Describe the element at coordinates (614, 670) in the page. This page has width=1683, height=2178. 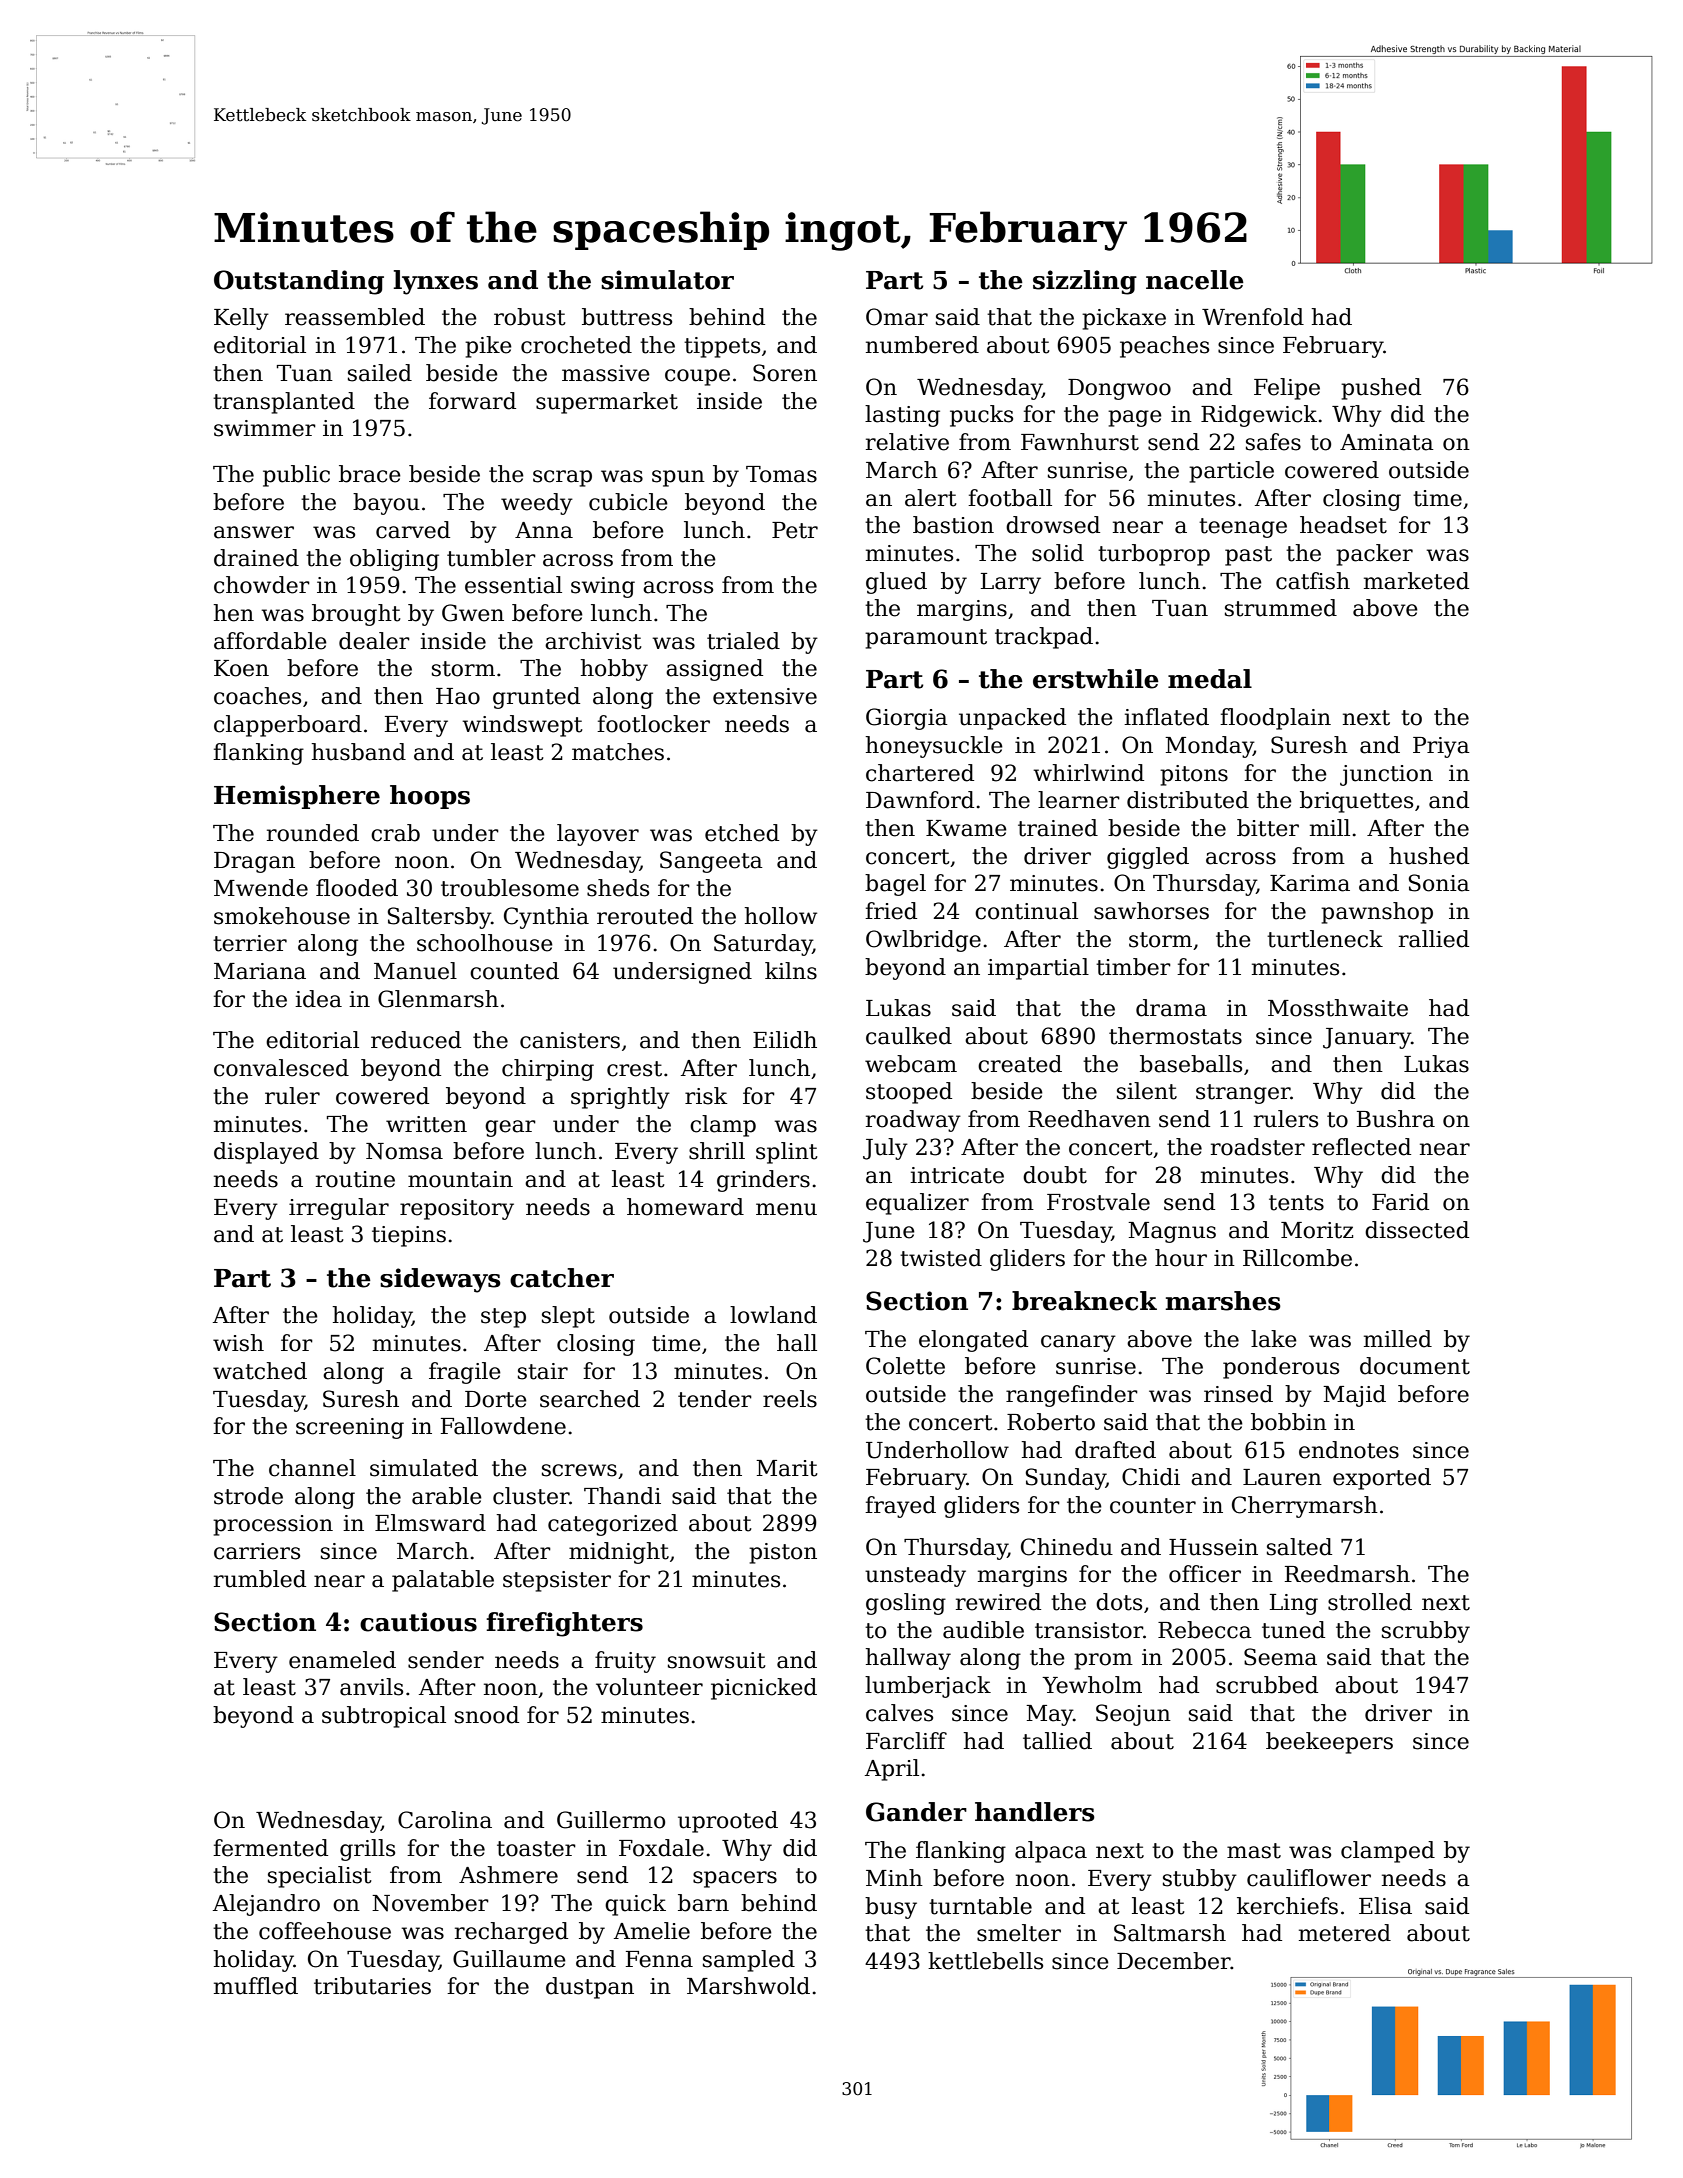
I see `hobby` at that location.
